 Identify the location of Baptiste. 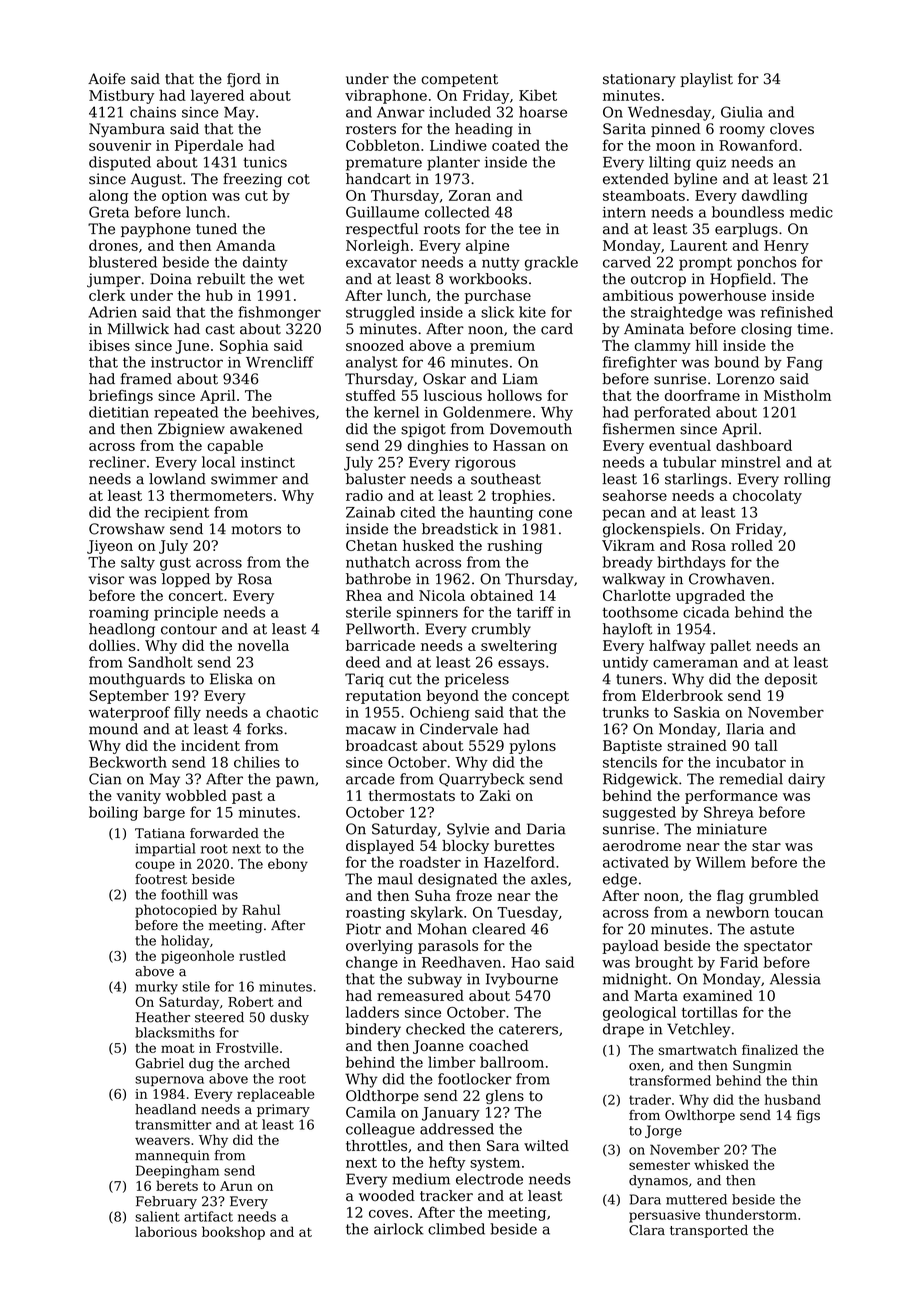
(632, 747).
